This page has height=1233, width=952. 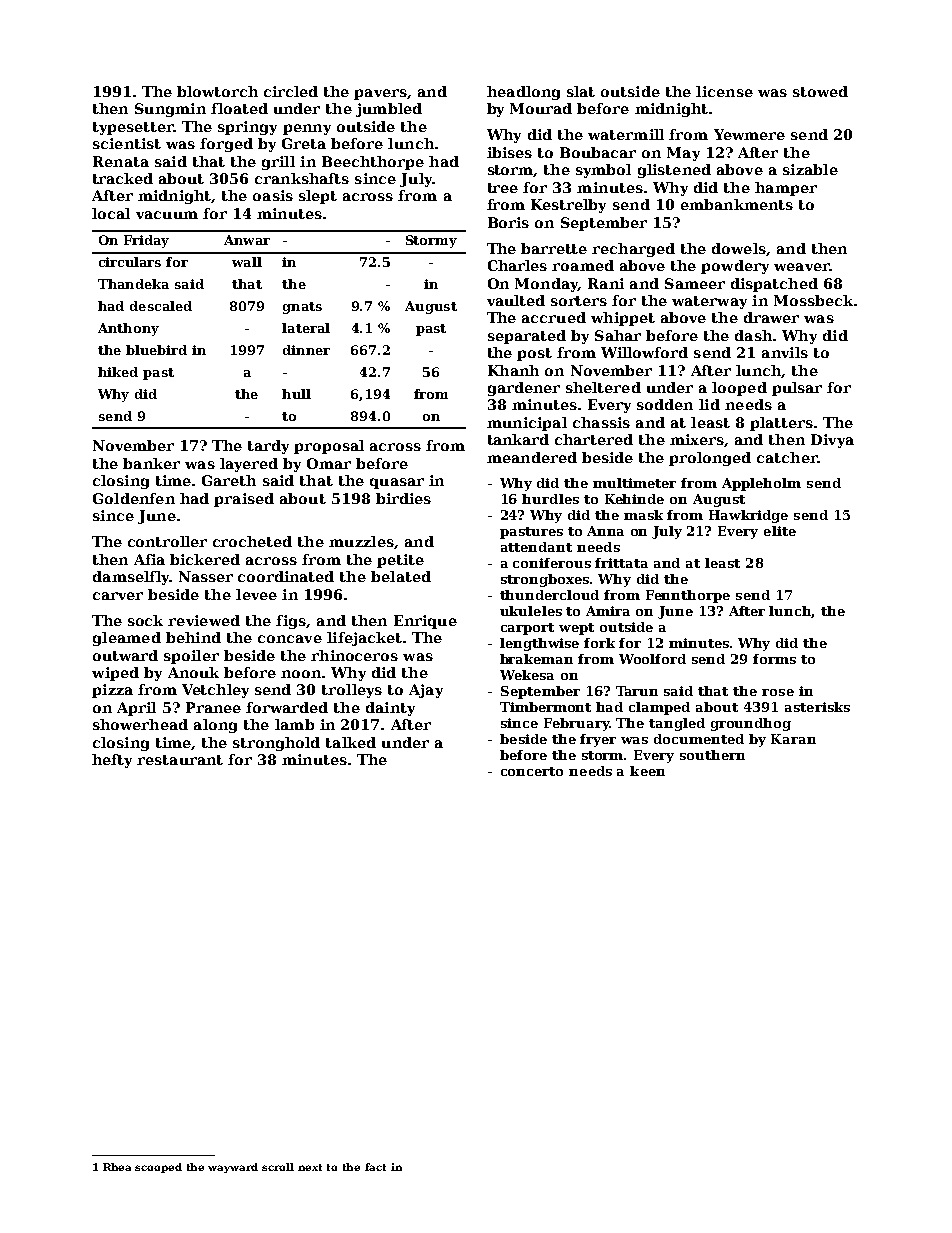 What do you see at coordinates (375, 1167) in the page?
I see `fact` at bounding box center [375, 1167].
